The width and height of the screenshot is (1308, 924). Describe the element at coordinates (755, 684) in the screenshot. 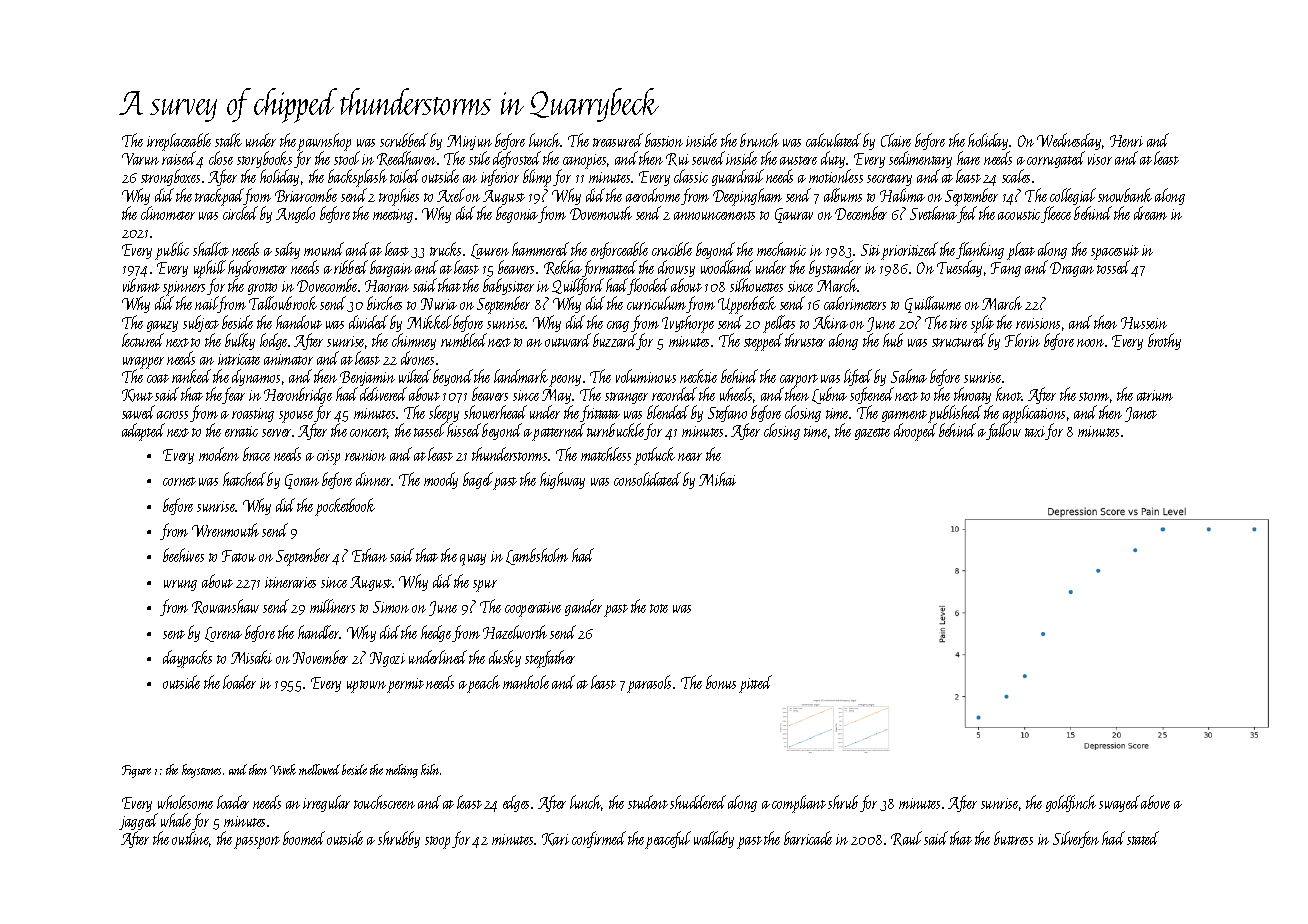

I see `pitted` at that location.
